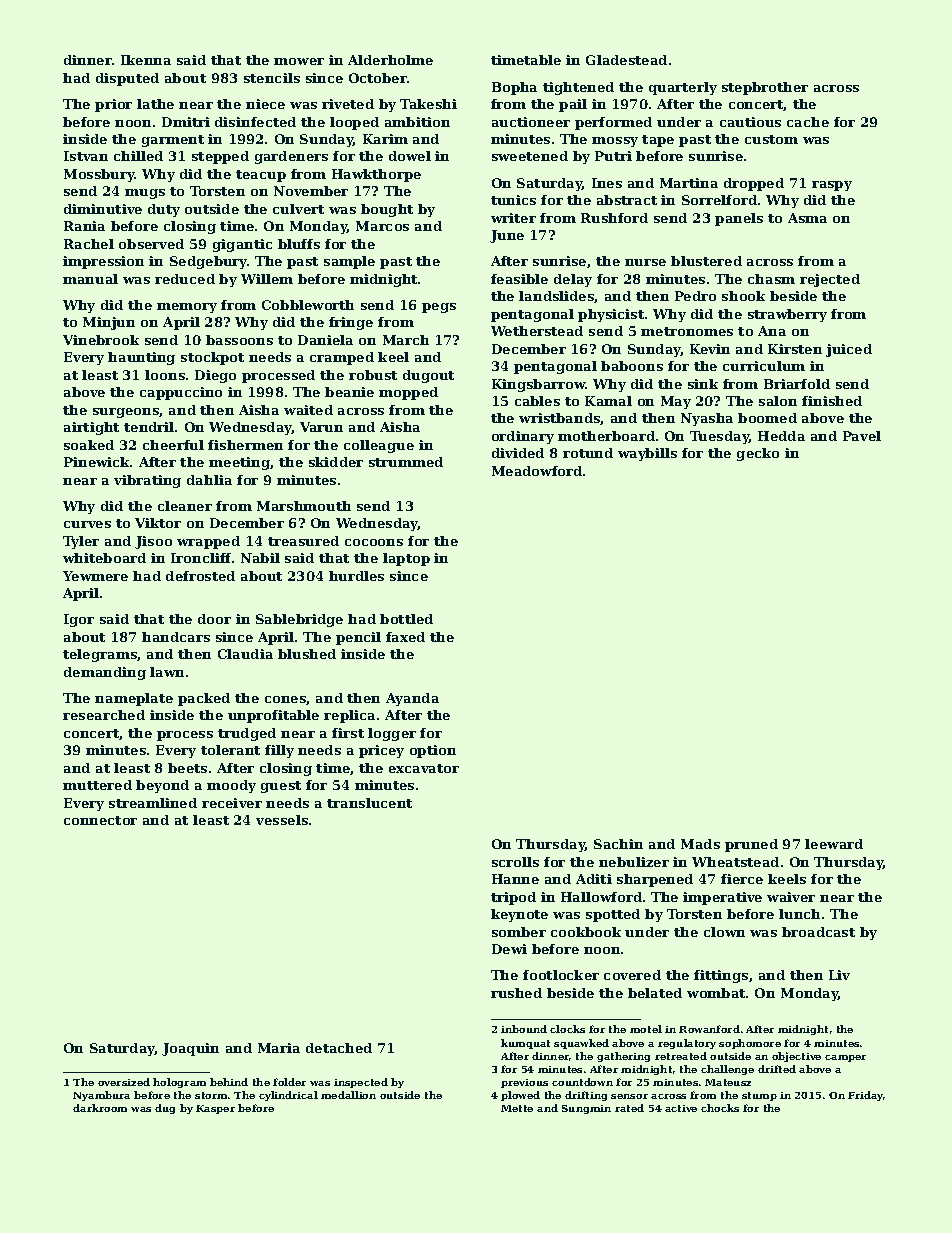 The width and height of the screenshot is (952, 1233). Describe the element at coordinates (428, 104) in the screenshot. I see `Takeshi` at that location.
